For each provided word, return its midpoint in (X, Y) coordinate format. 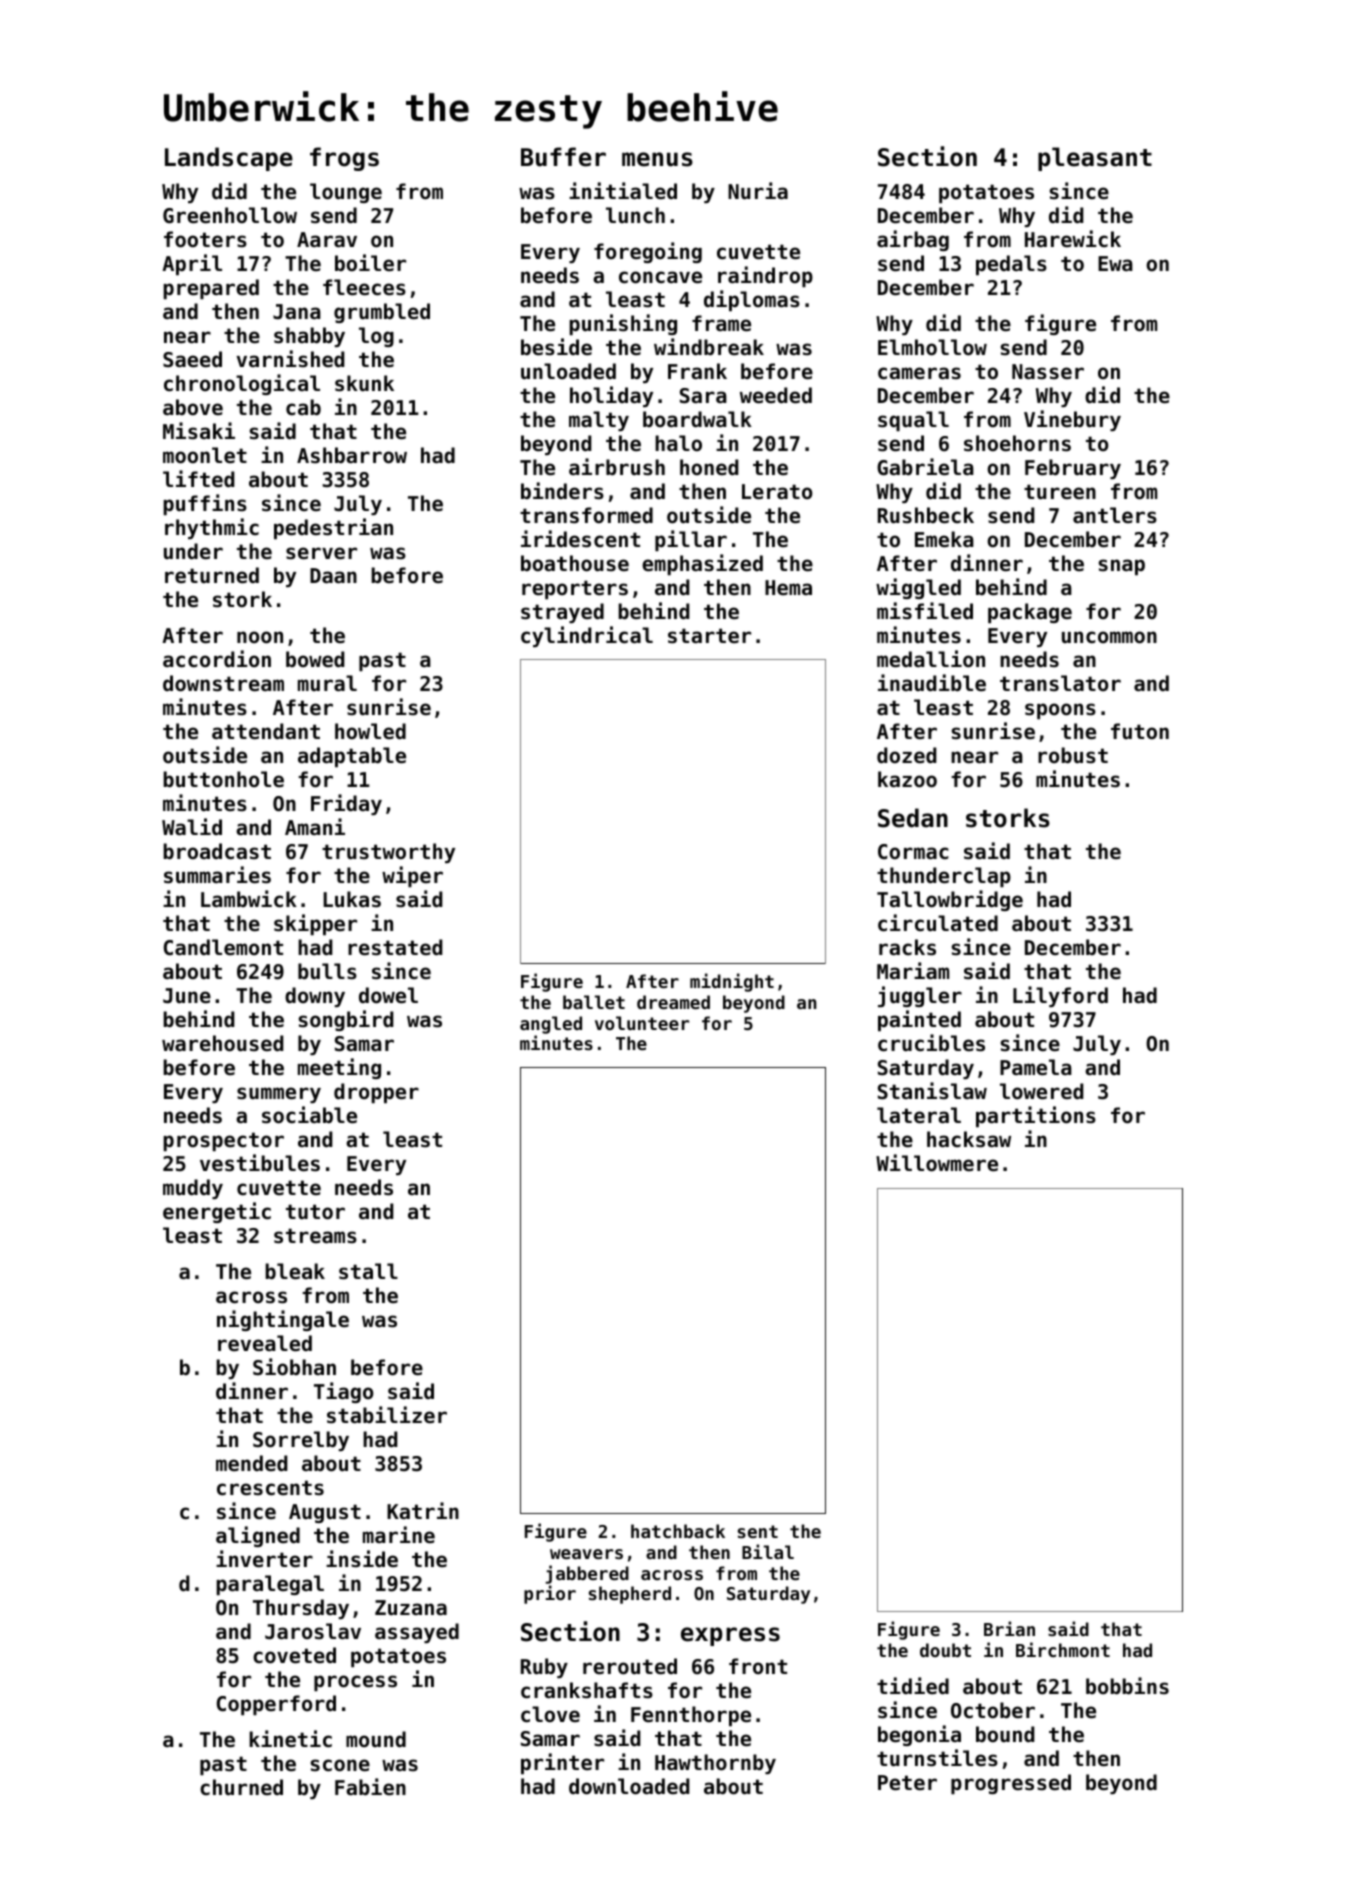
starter (709, 636)
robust (1073, 755)
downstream (223, 683)
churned (241, 1787)
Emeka (944, 539)
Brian (1009, 1628)
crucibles (931, 1043)
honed (709, 467)
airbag (913, 240)
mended (252, 1463)
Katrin (423, 1510)
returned (212, 575)
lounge (346, 193)
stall (368, 1271)
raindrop (765, 276)
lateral (919, 1115)
